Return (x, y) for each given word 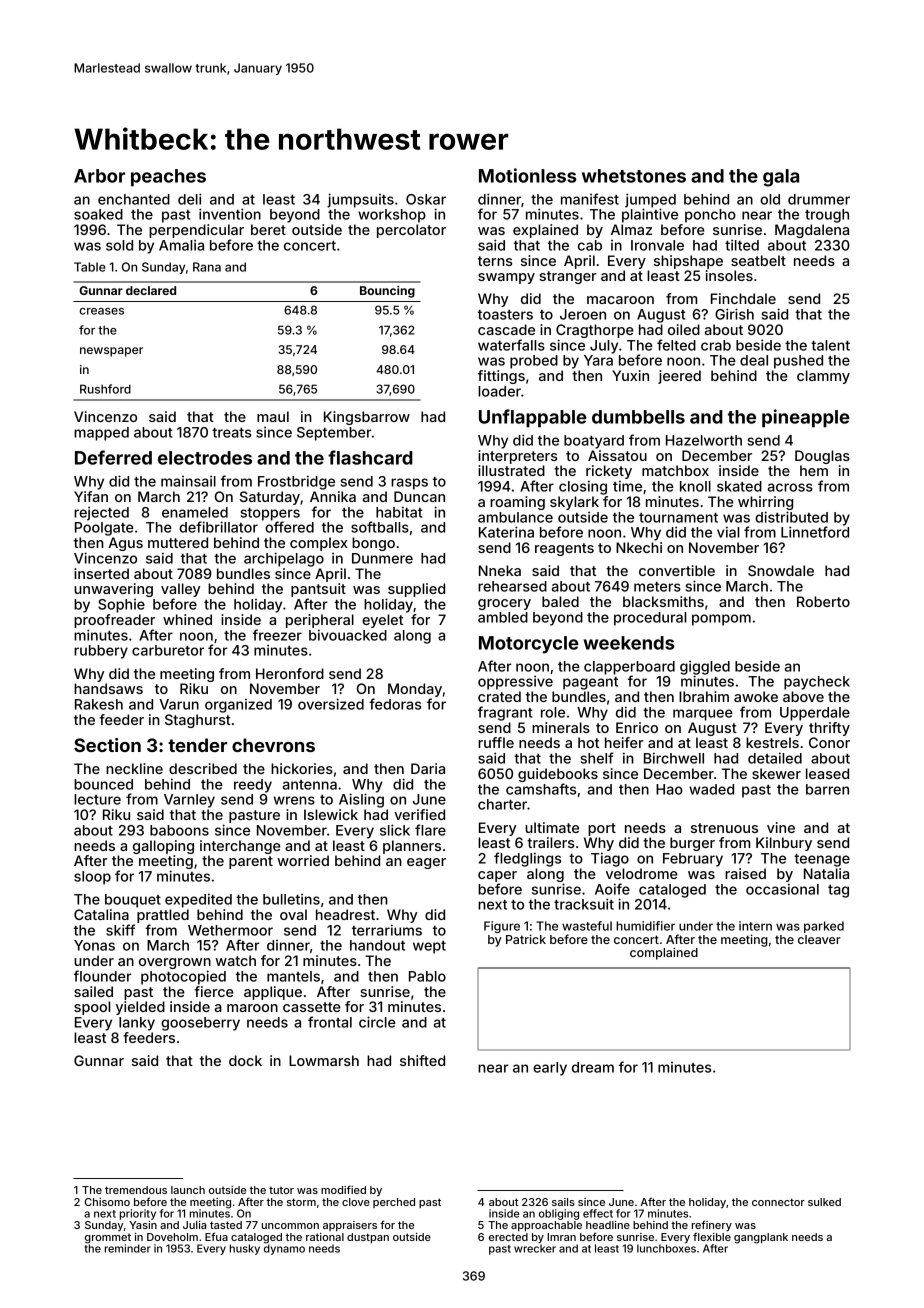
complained (664, 953)
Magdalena (812, 231)
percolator (411, 231)
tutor (281, 1190)
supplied (416, 590)
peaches (168, 178)
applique (273, 993)
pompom (721, 620)
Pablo (427, 976)
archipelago (284, 559)
